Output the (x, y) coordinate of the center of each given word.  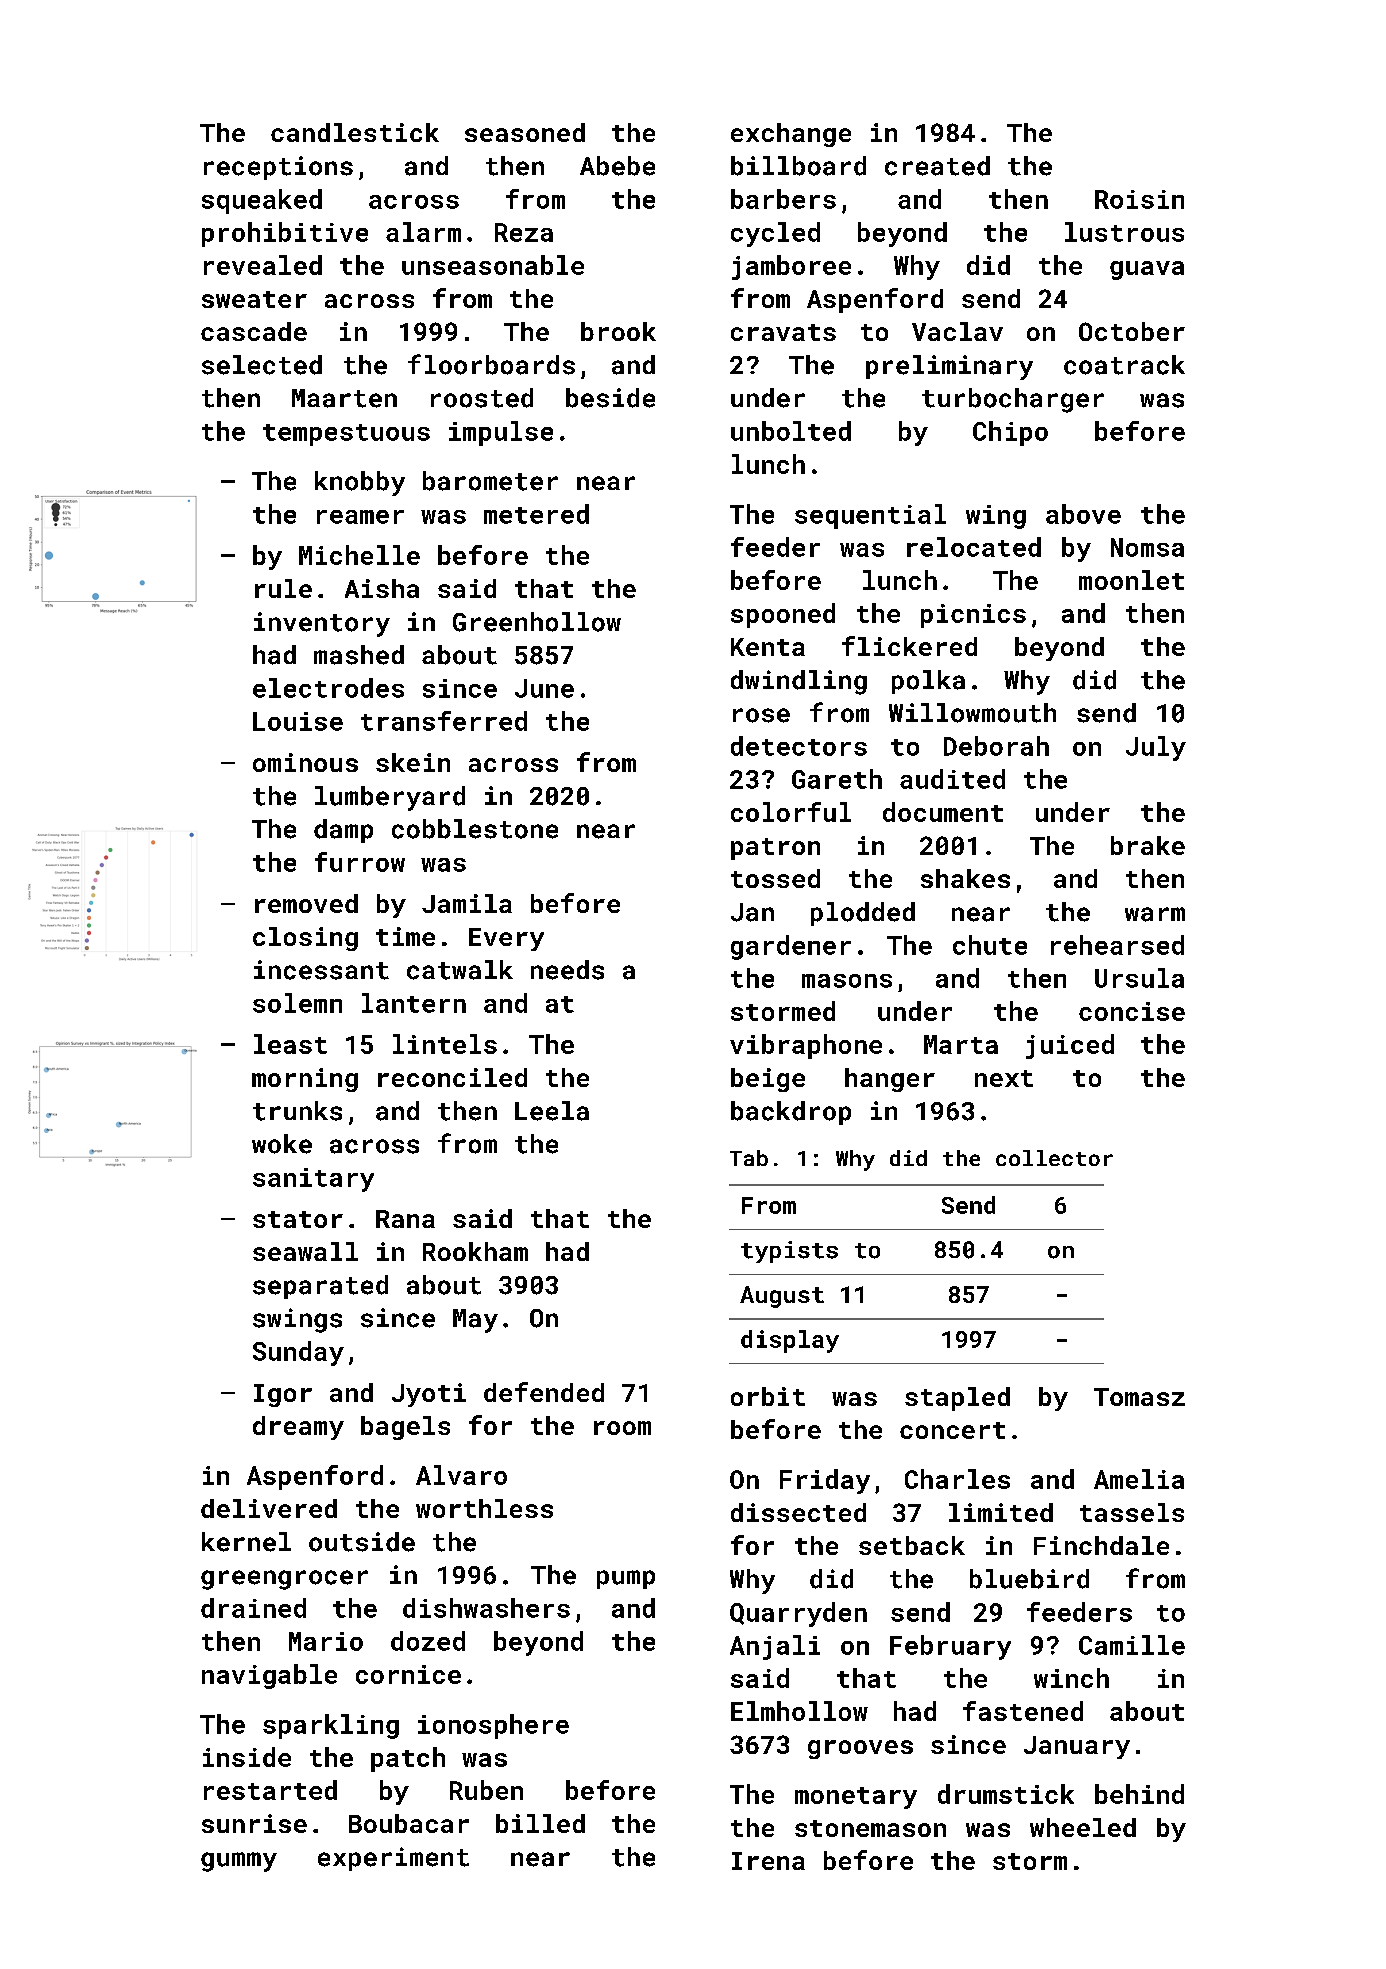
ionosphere (493, 1726)
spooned (783, 615)
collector (1054, 1158)
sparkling (331, 1726)
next (1004, 1078)
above (1083, 514)
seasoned (525, 132)
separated (320, 1287)
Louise (298, 721)
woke (282, 1144)
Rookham (475, 1251)
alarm (423, 232)
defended (544, 1392)
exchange (791, 135)
